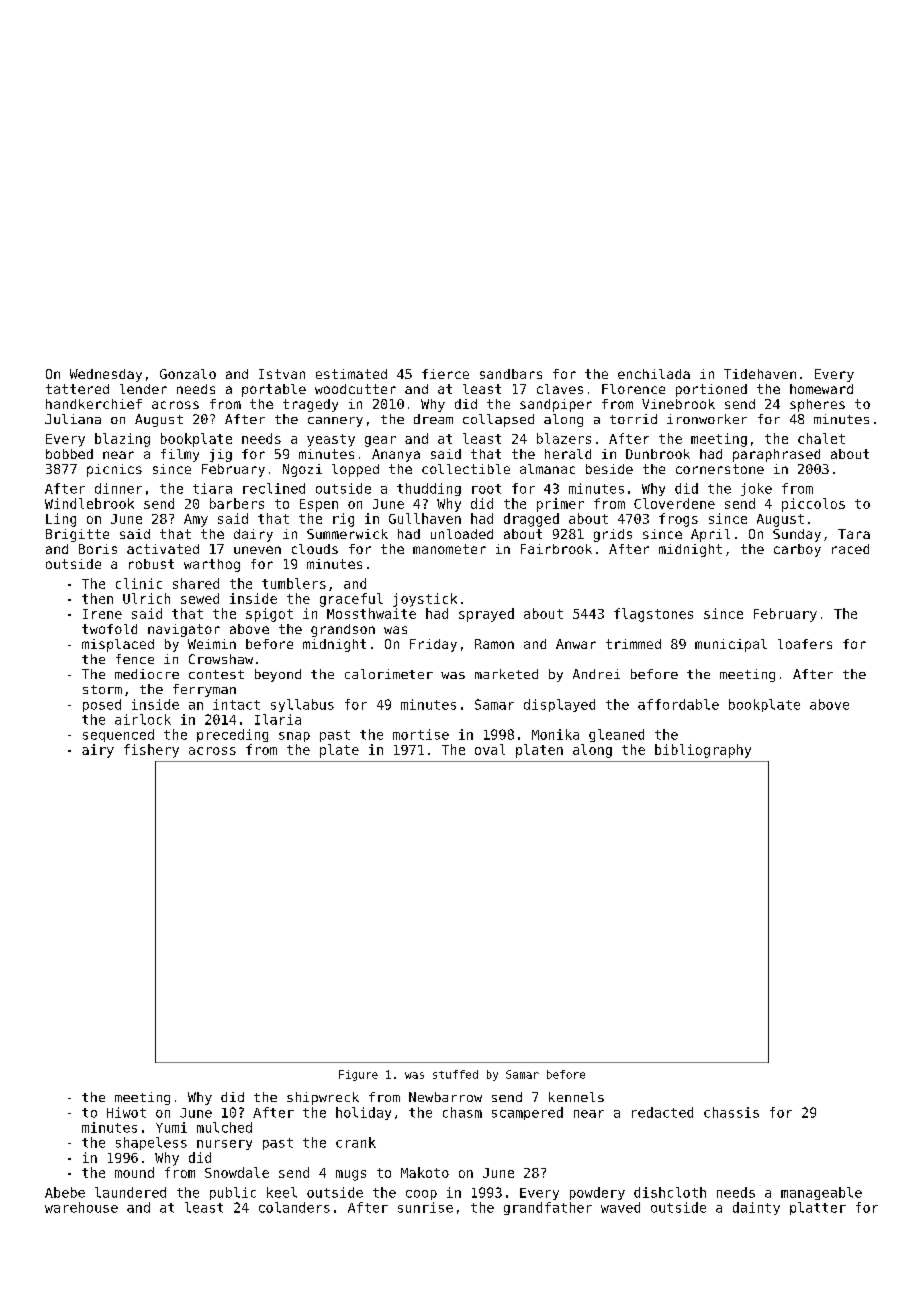 This page has width=924, height=1308. What do you see at coordinates (126, 1112) in the page?
I see `Hiwot` at bounding box center [126, 1112].
